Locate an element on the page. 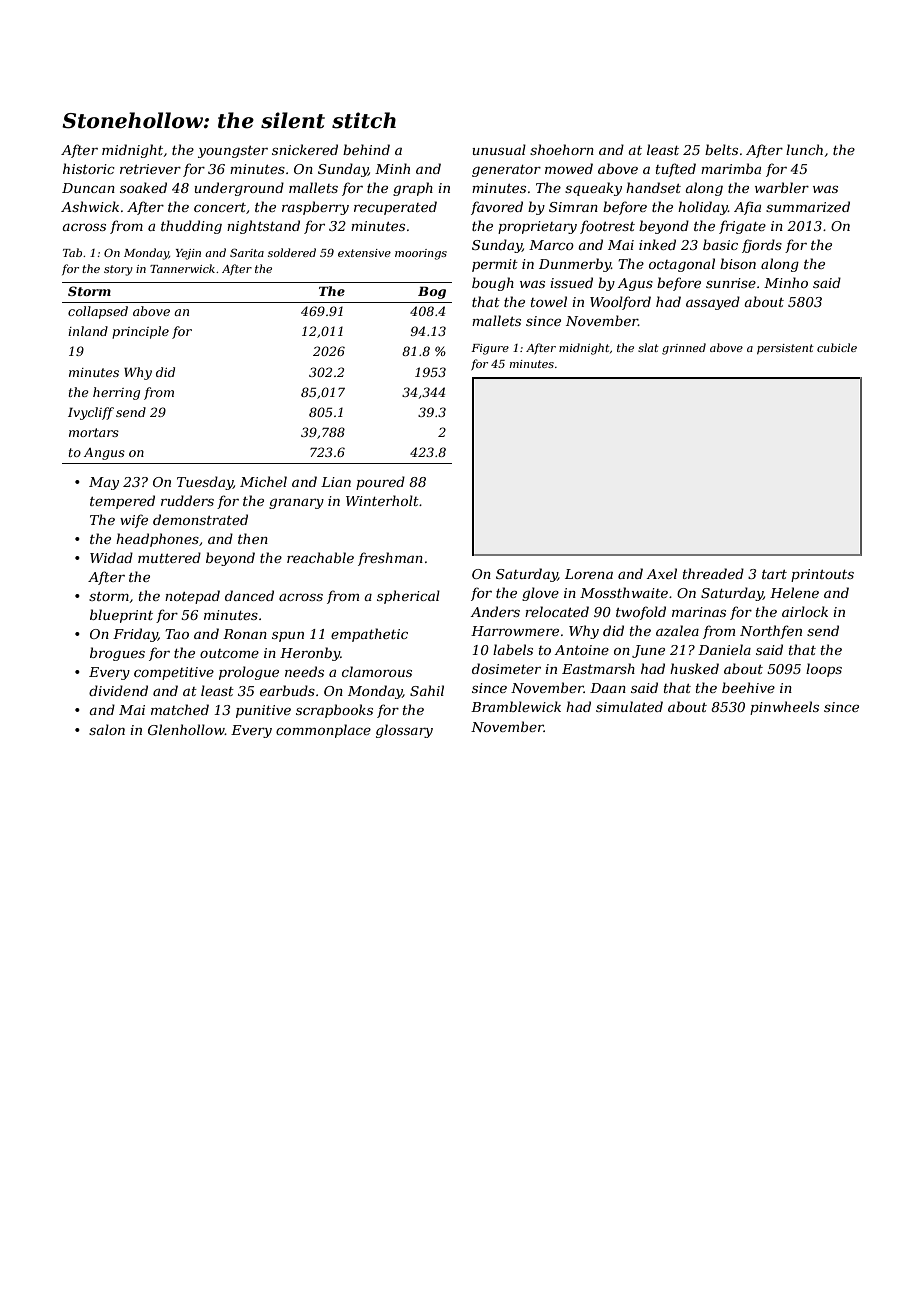 The height and width of the page is (1308, 924). threaded is located at coordinates (713, 573).
